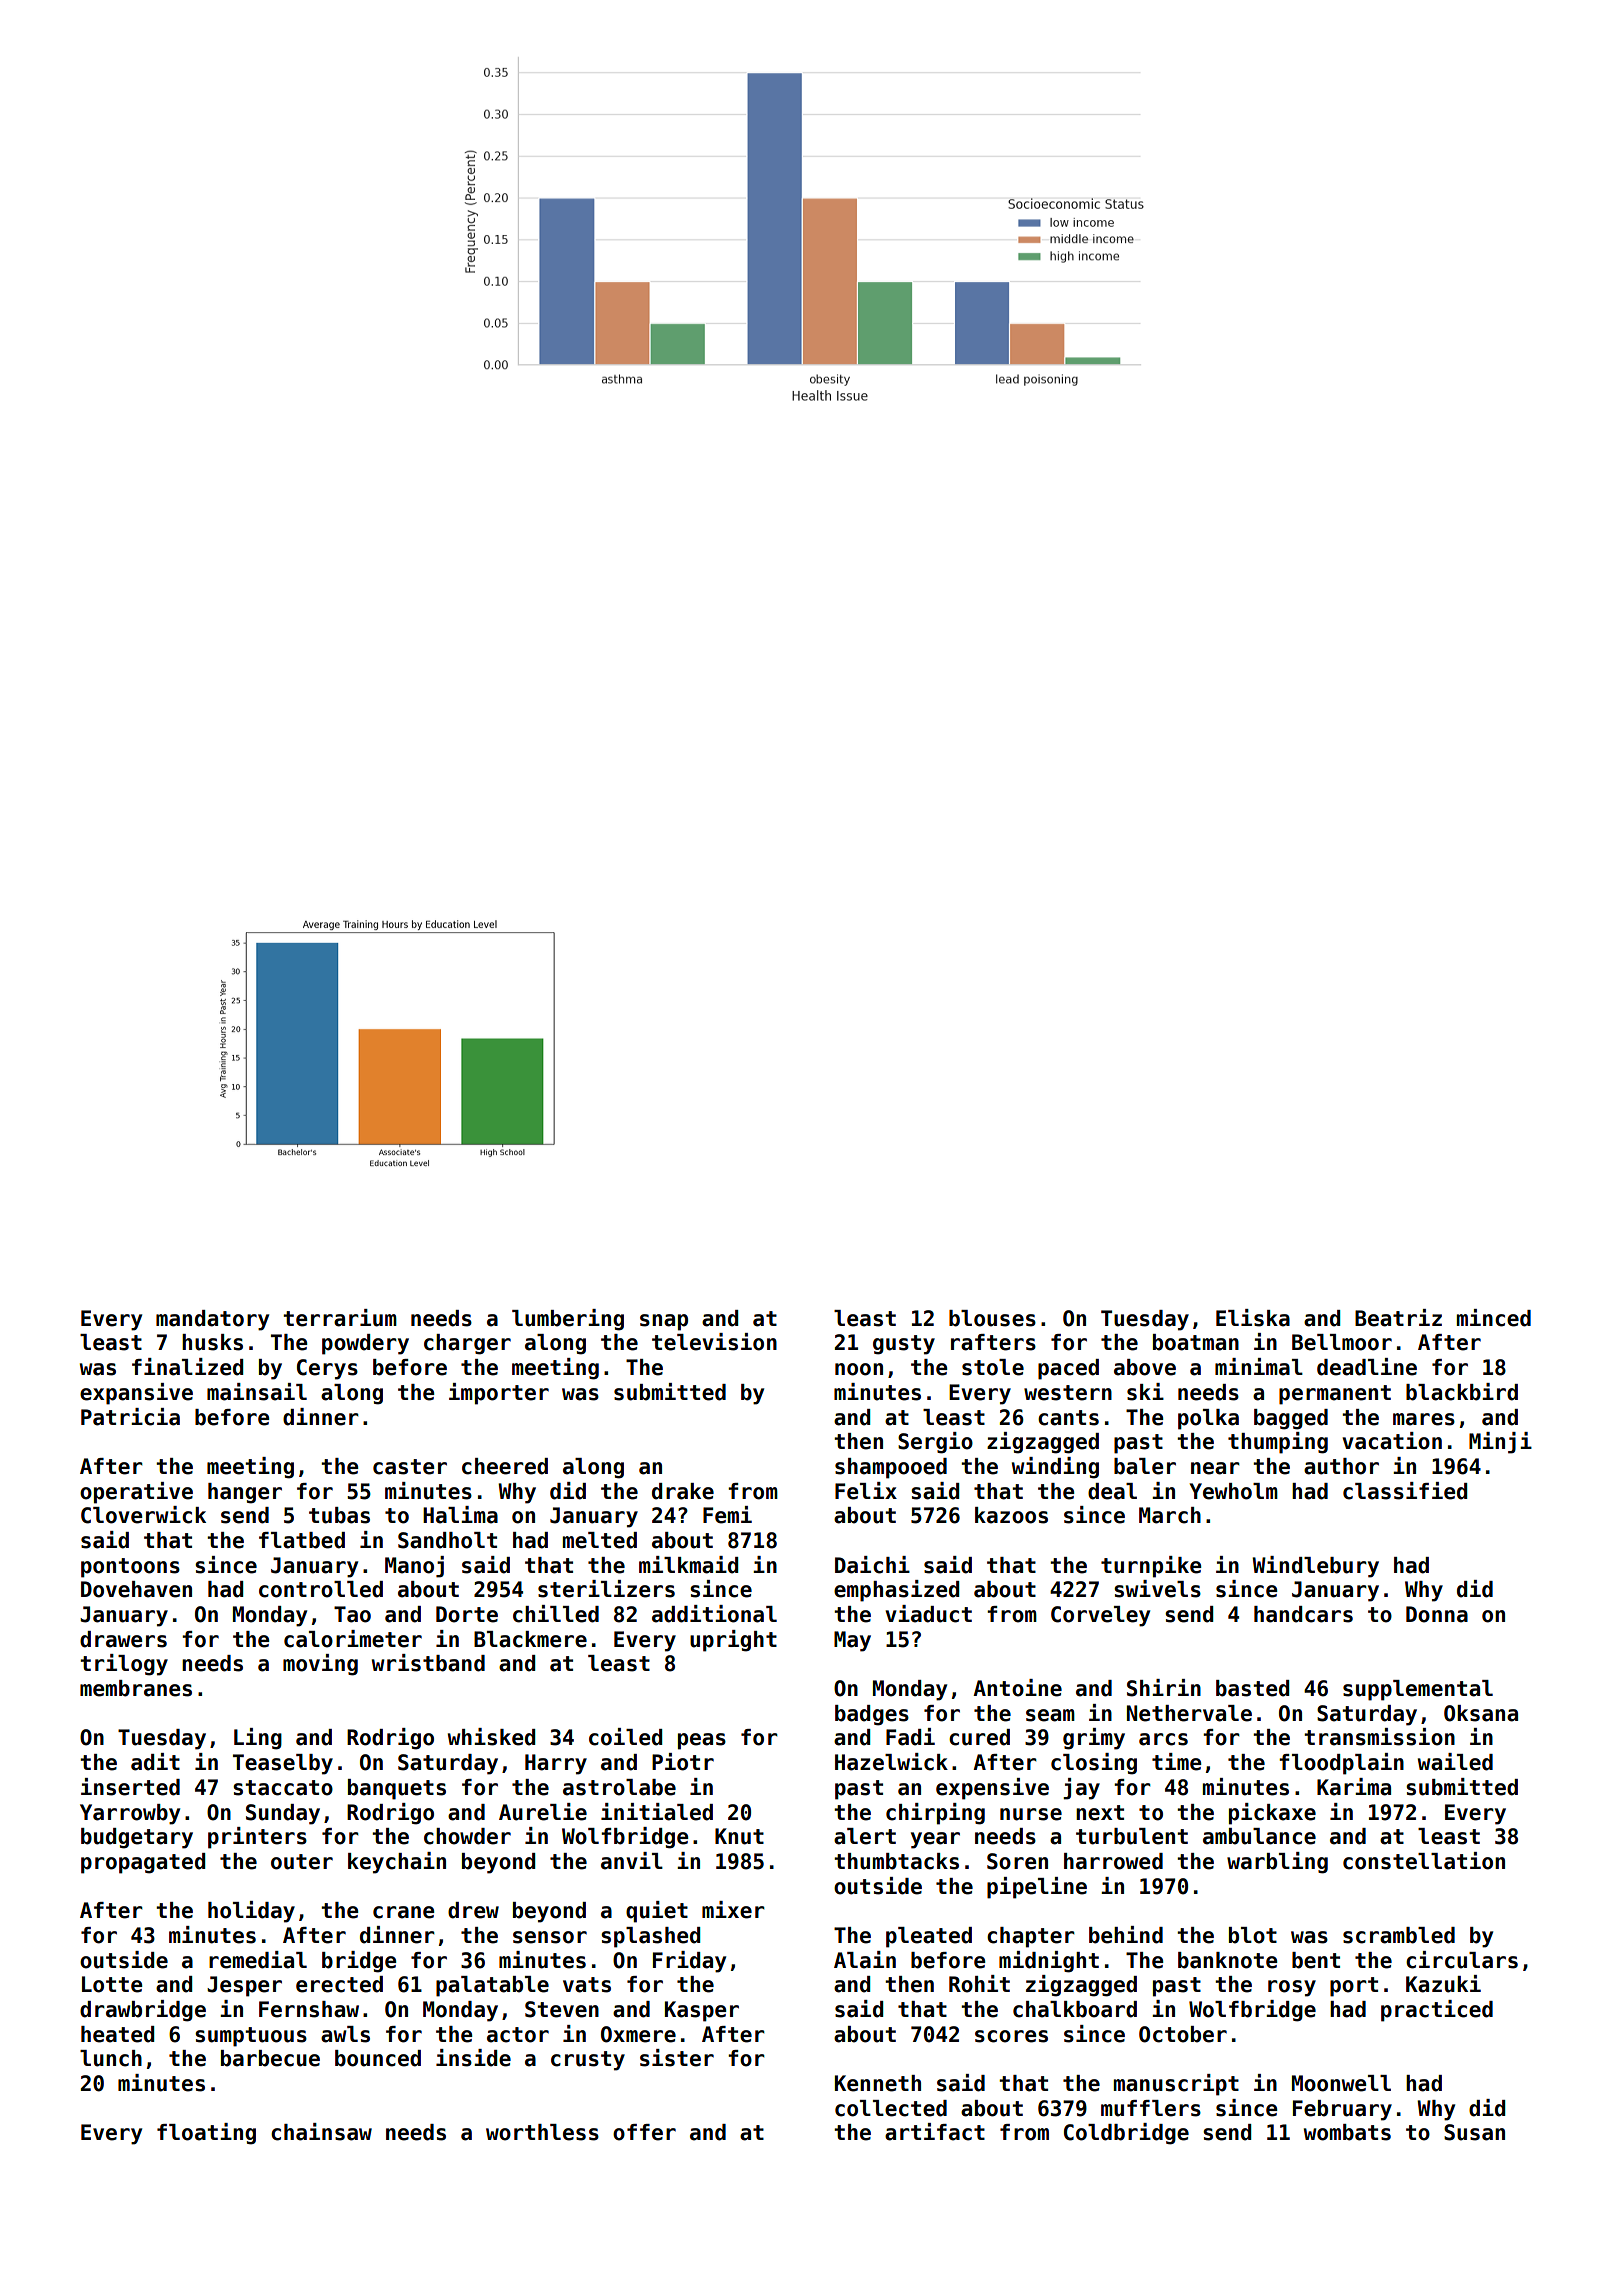 This document has height=2292, width=1620. I want to click on behind, so click(1126, 1935).
